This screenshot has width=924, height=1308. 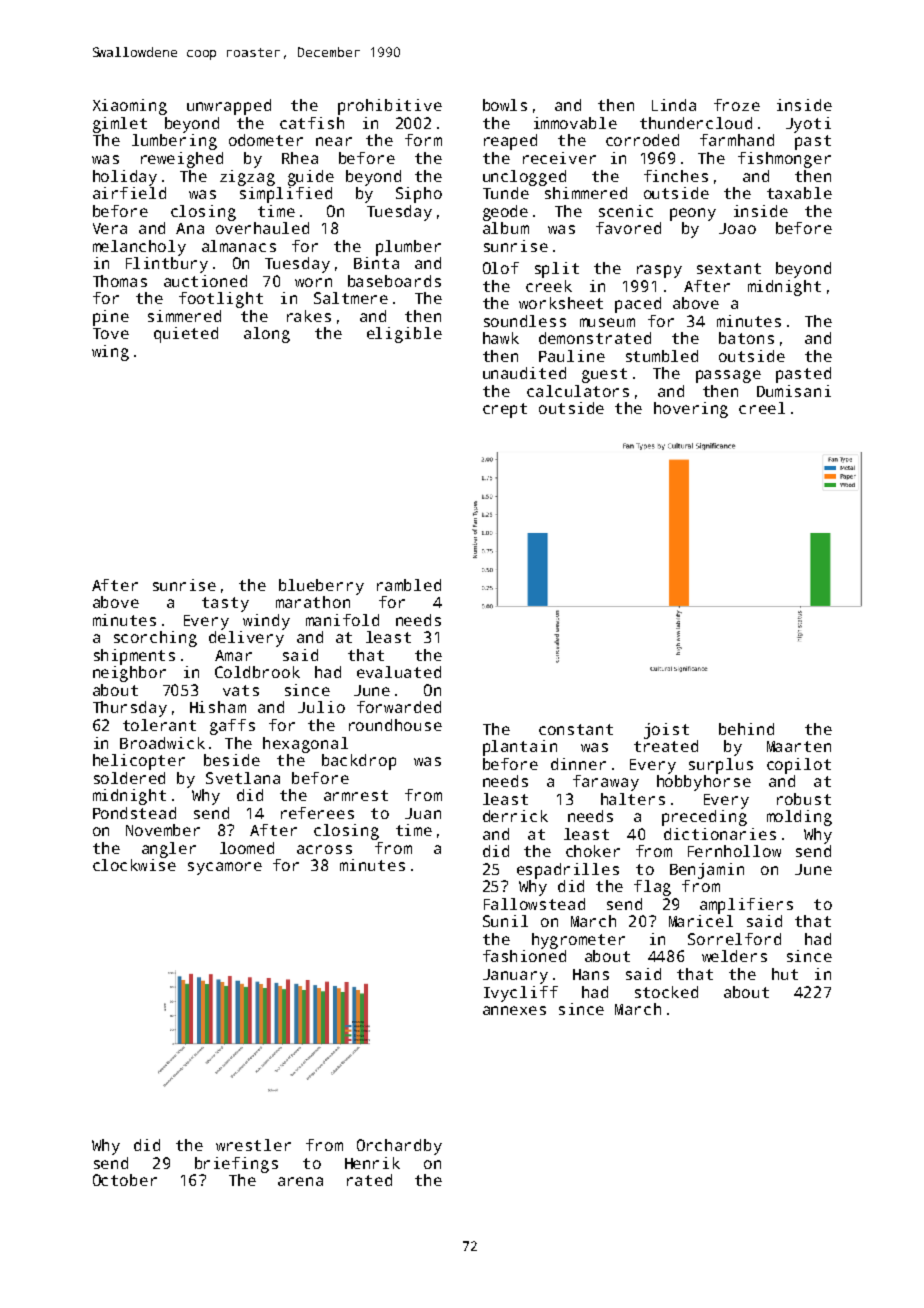 What do you see at coordinates (561, 303) in the screenshot?
I see `worksheet` at bounding box center [561, 303].
